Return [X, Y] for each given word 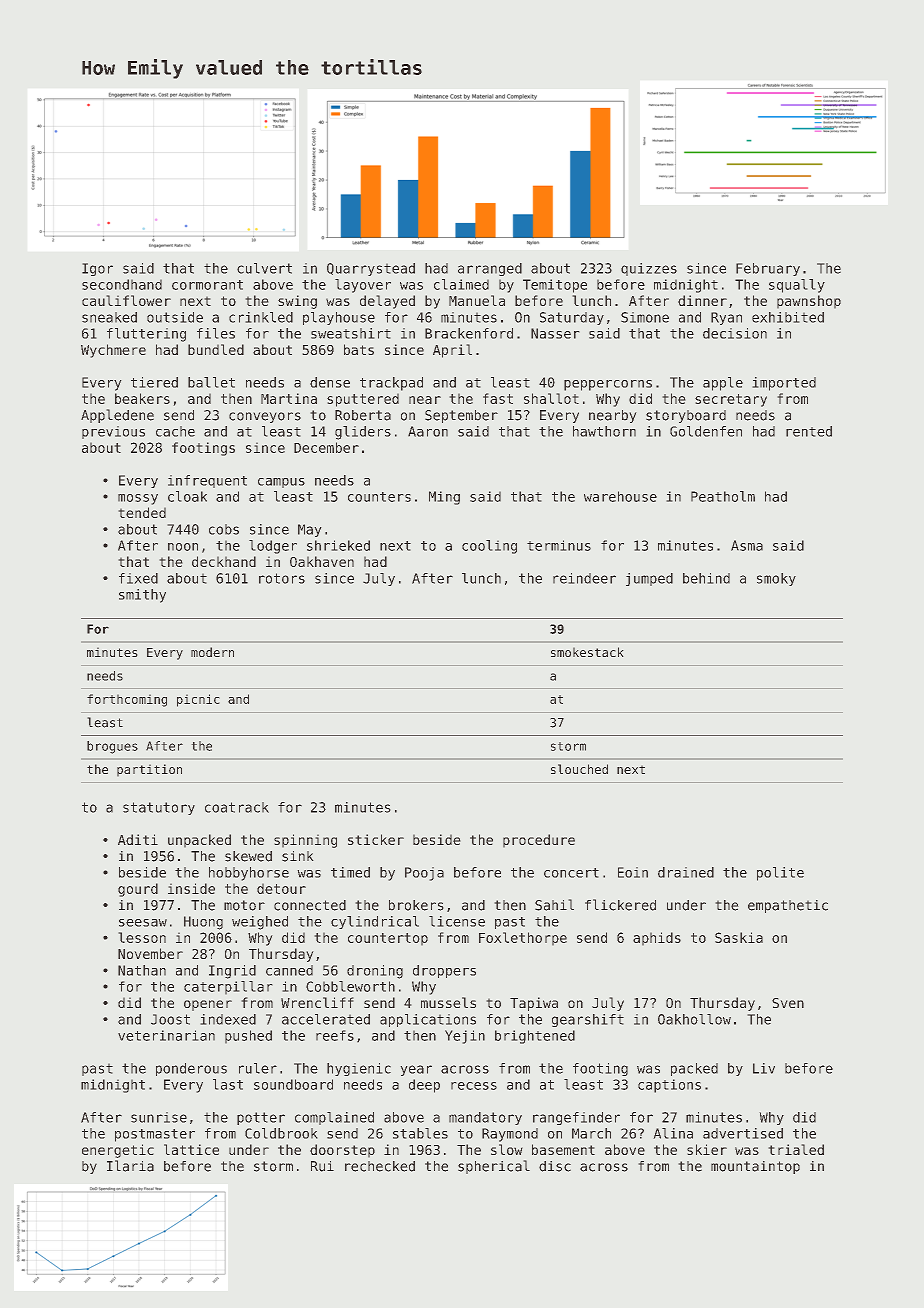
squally [797, 286]
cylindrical [375, 922]
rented [809, 431]
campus [281, 483]
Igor [97, 269]
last [228, 1084]
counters [379, 497]
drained [686, 872]
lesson [142, 937]
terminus [559, 545]
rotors [282, 578]
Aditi [138, 839]
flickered [620, 905]
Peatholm [723, 496]
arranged [490, 269]
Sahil [554, 905]
